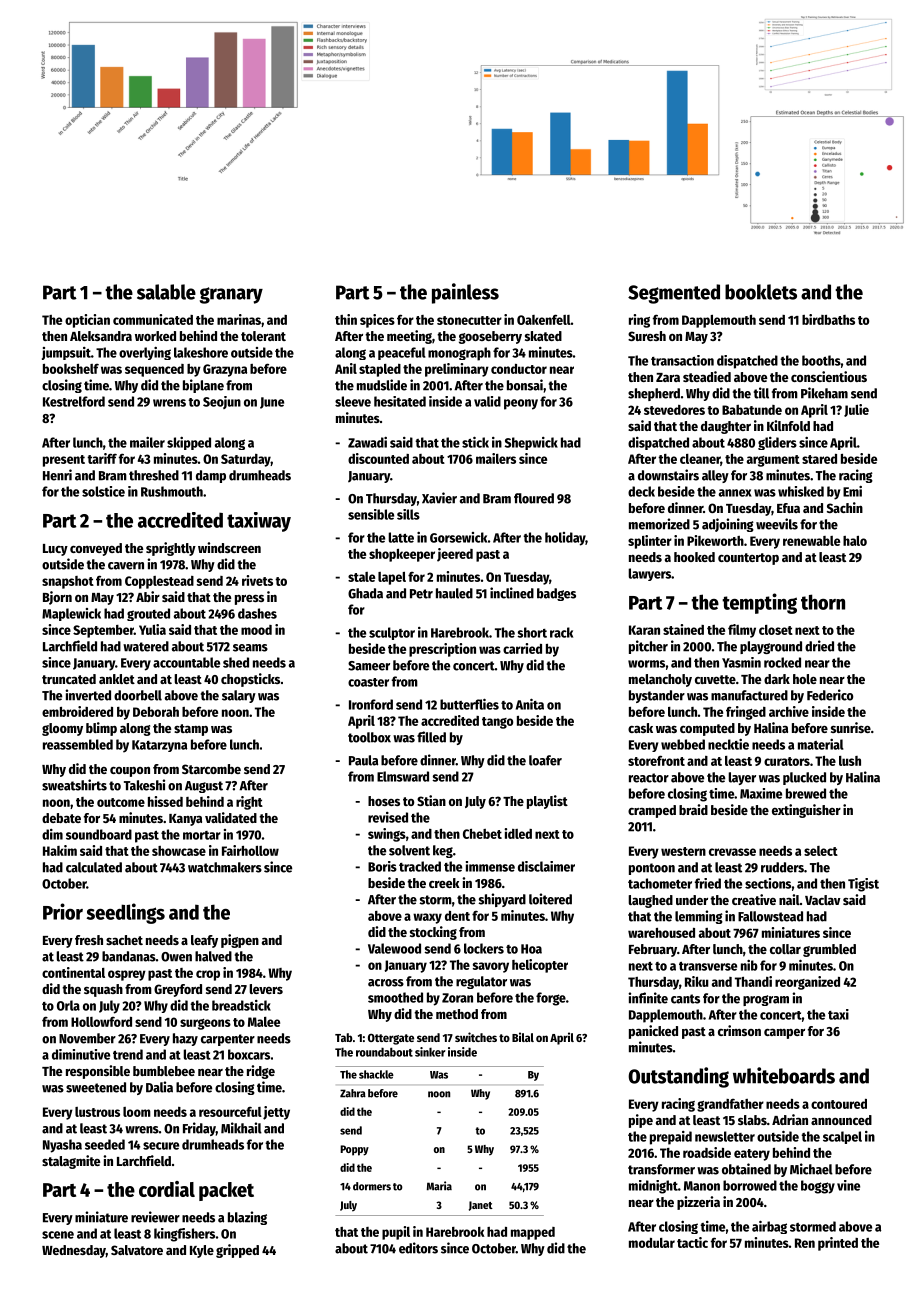  I want to click on nib, so click(749, 965).
